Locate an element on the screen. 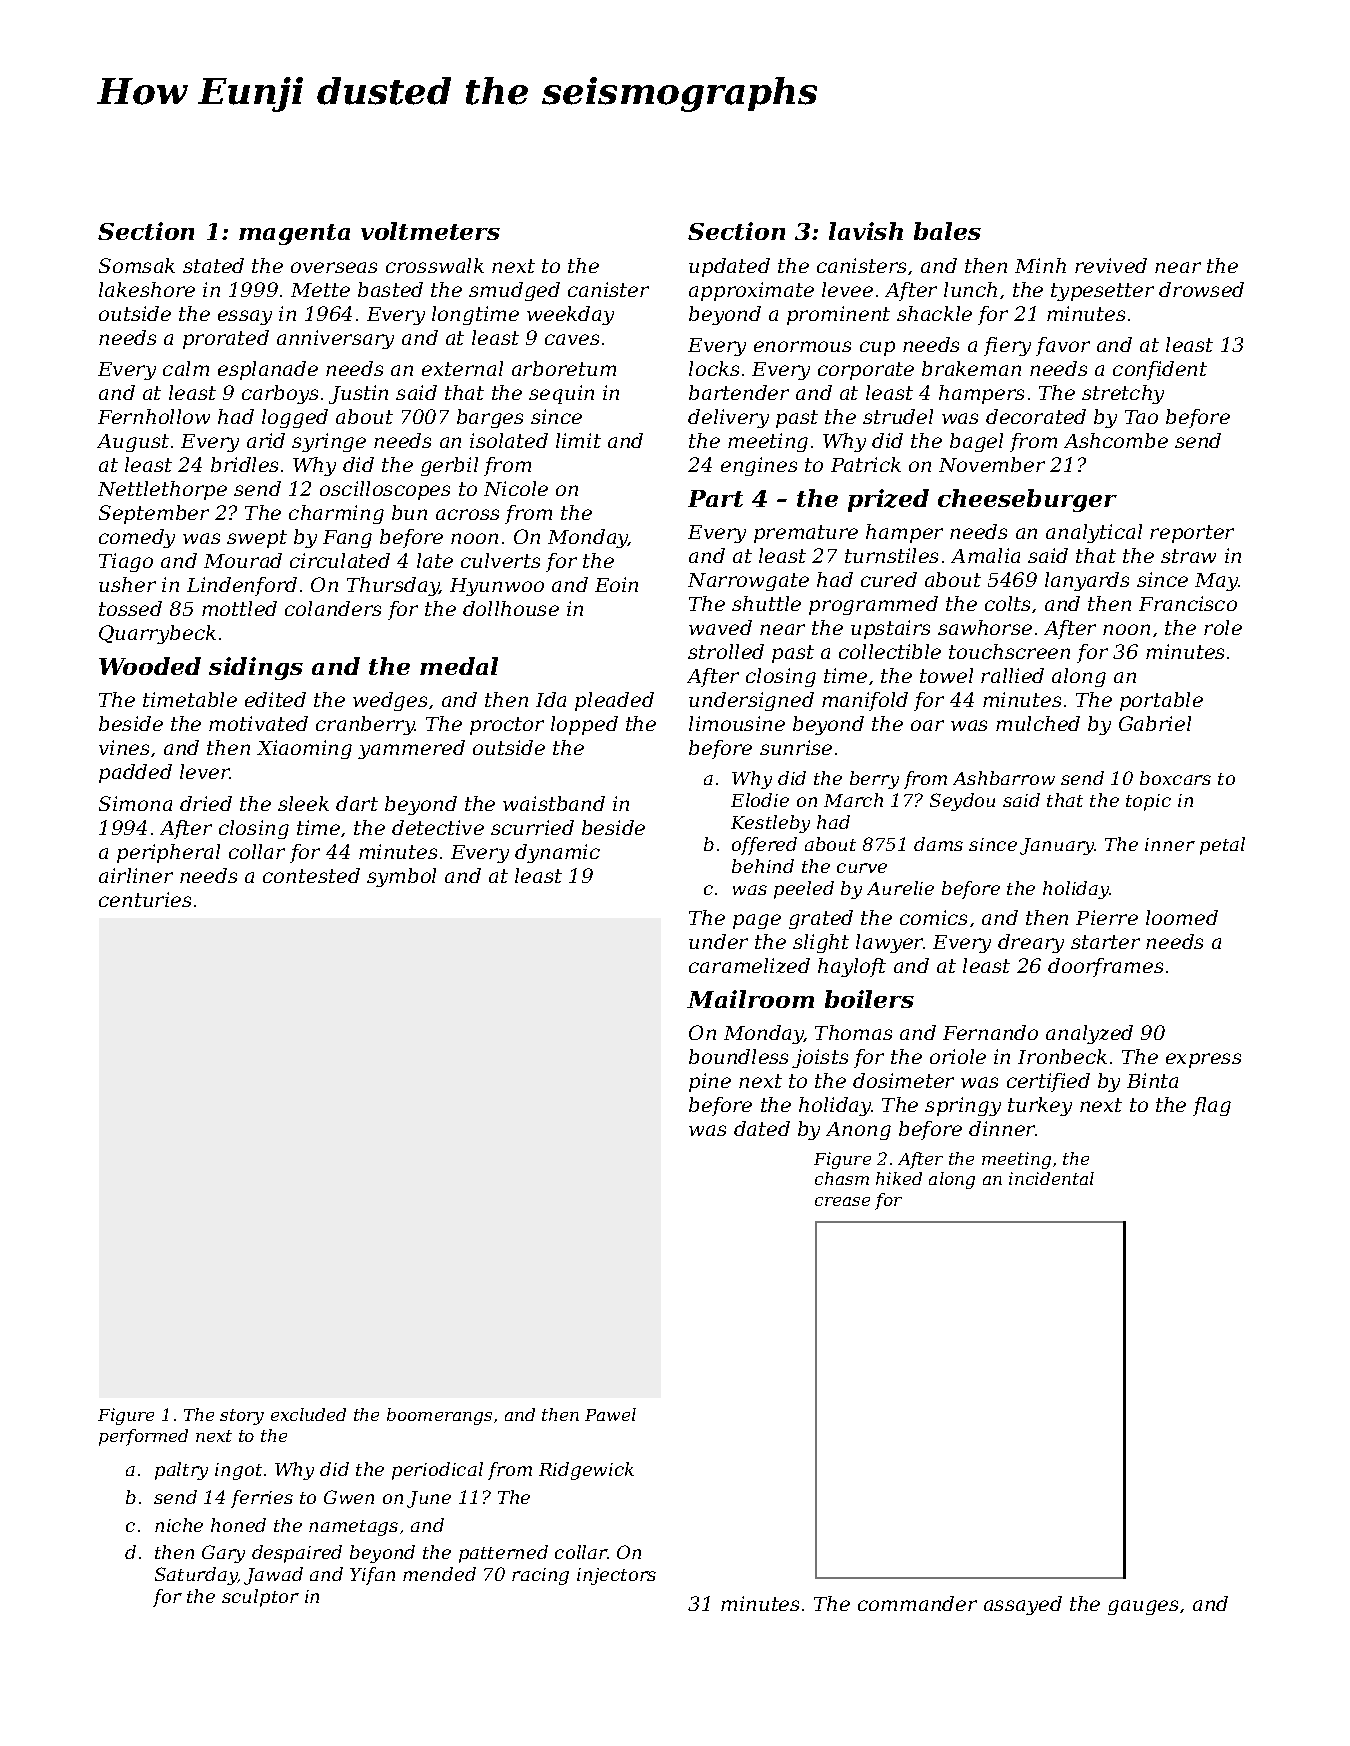 This screenshot has height=1746, width=1350. voltmeters is located at coordinates (430, 231).
